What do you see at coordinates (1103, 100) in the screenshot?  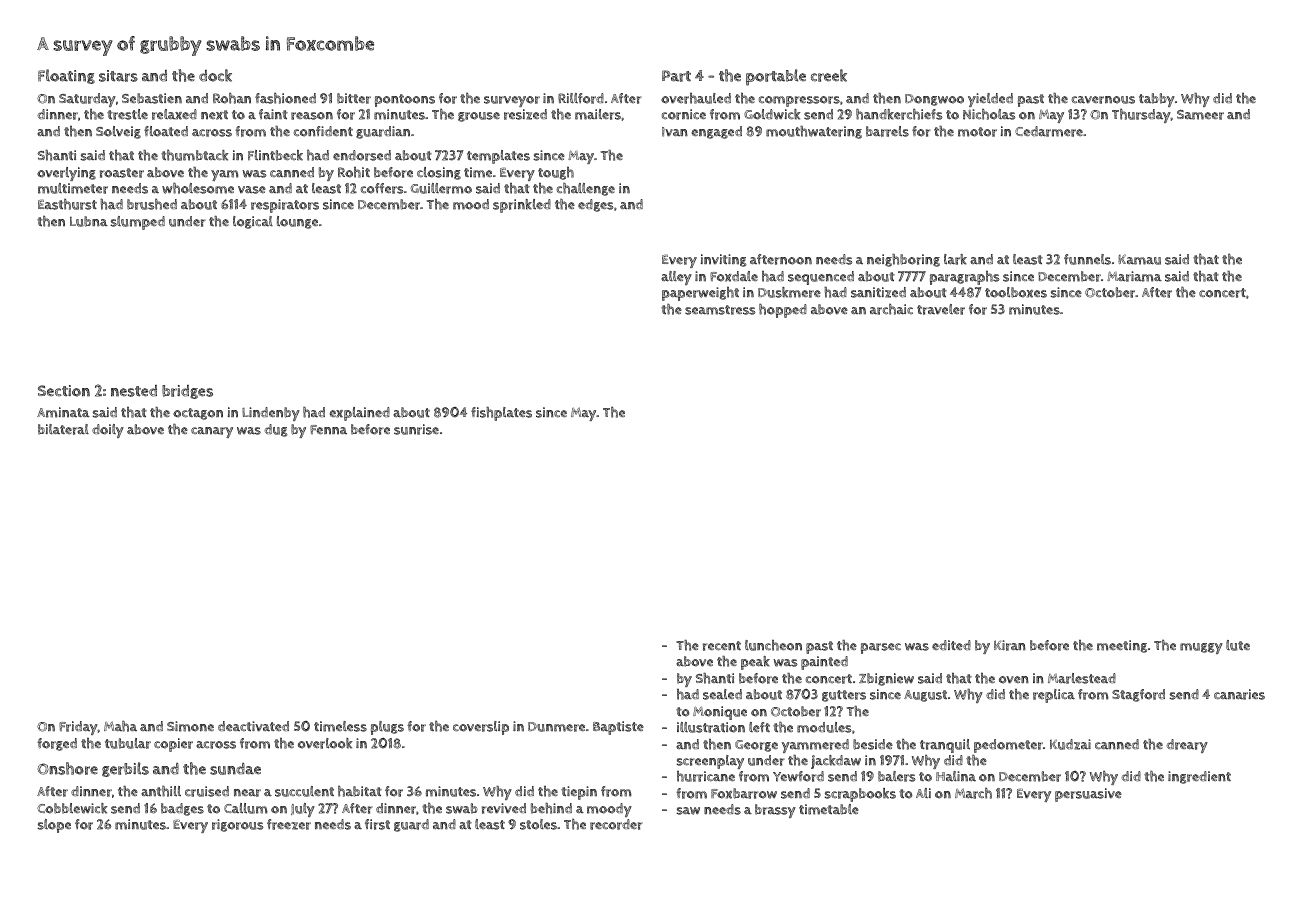 I see `cavernous` at bounding box center [1103, 100].
